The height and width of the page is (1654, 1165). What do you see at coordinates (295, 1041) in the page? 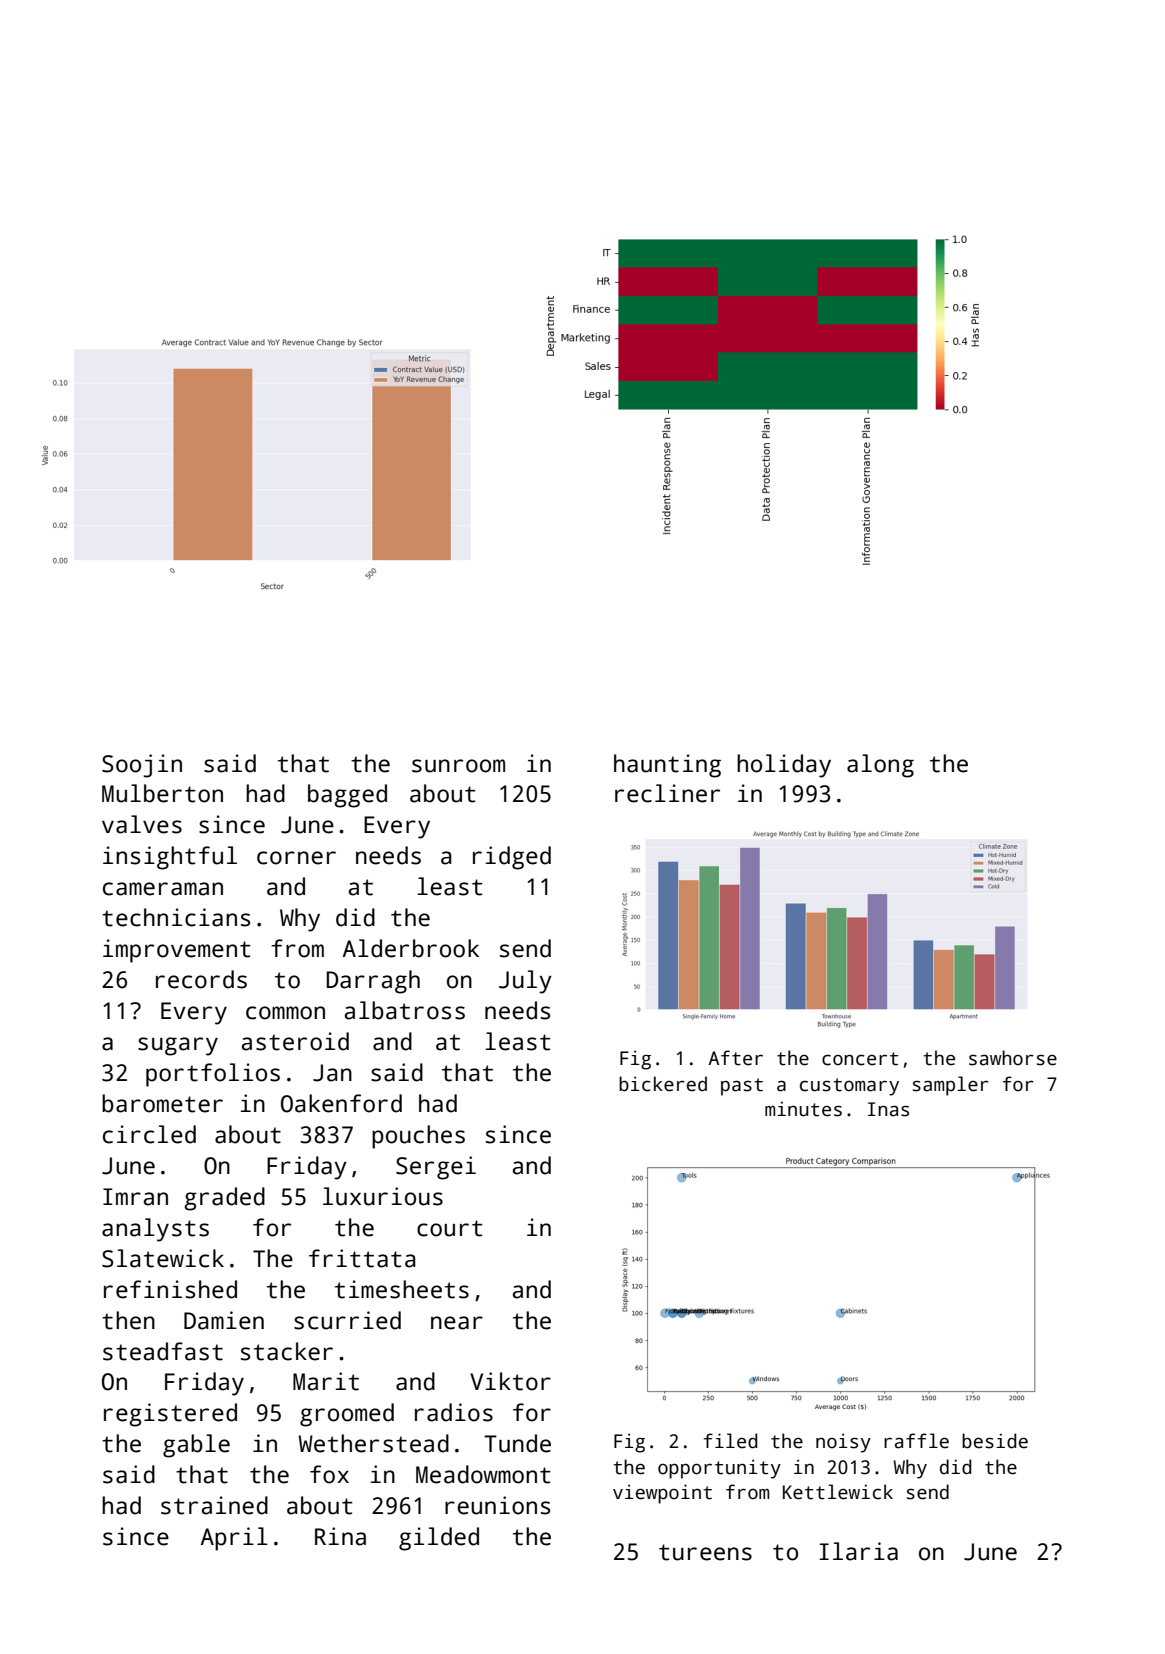
I see `asteroid` at bounding box center [295, 1041].
